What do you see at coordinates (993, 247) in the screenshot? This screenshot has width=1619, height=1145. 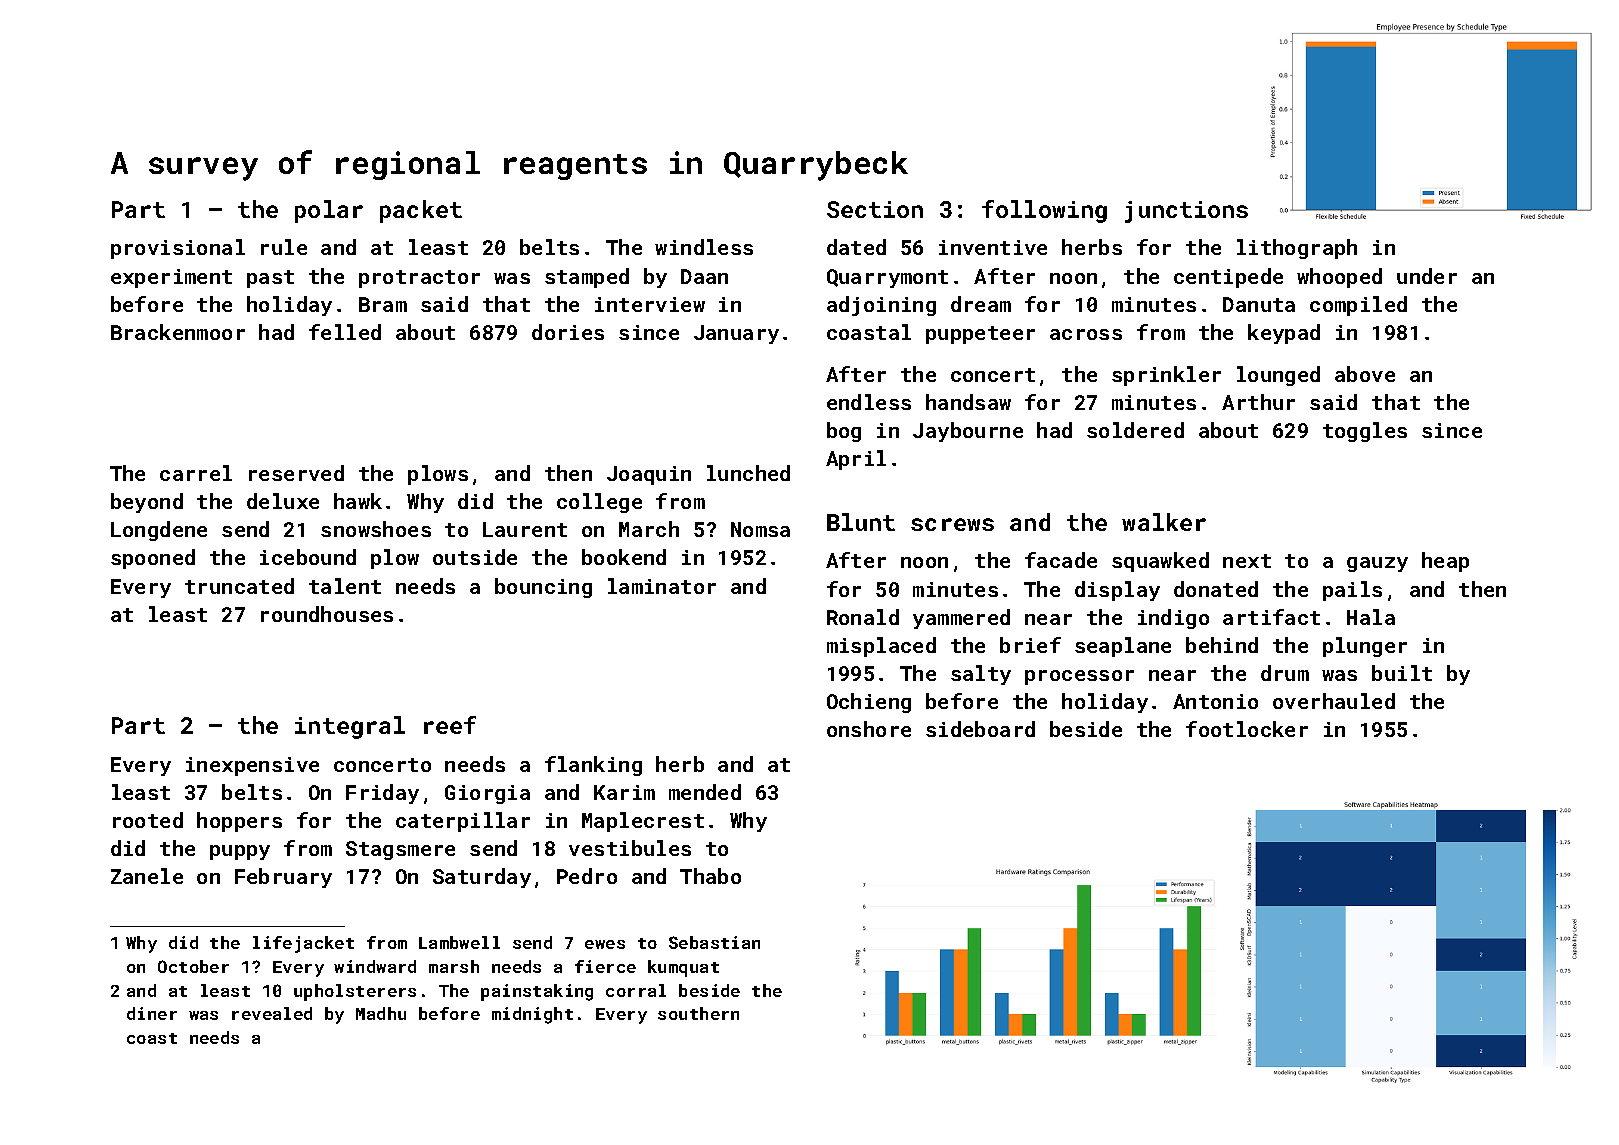 I see `inventive` at bounding box center [993, 247].
